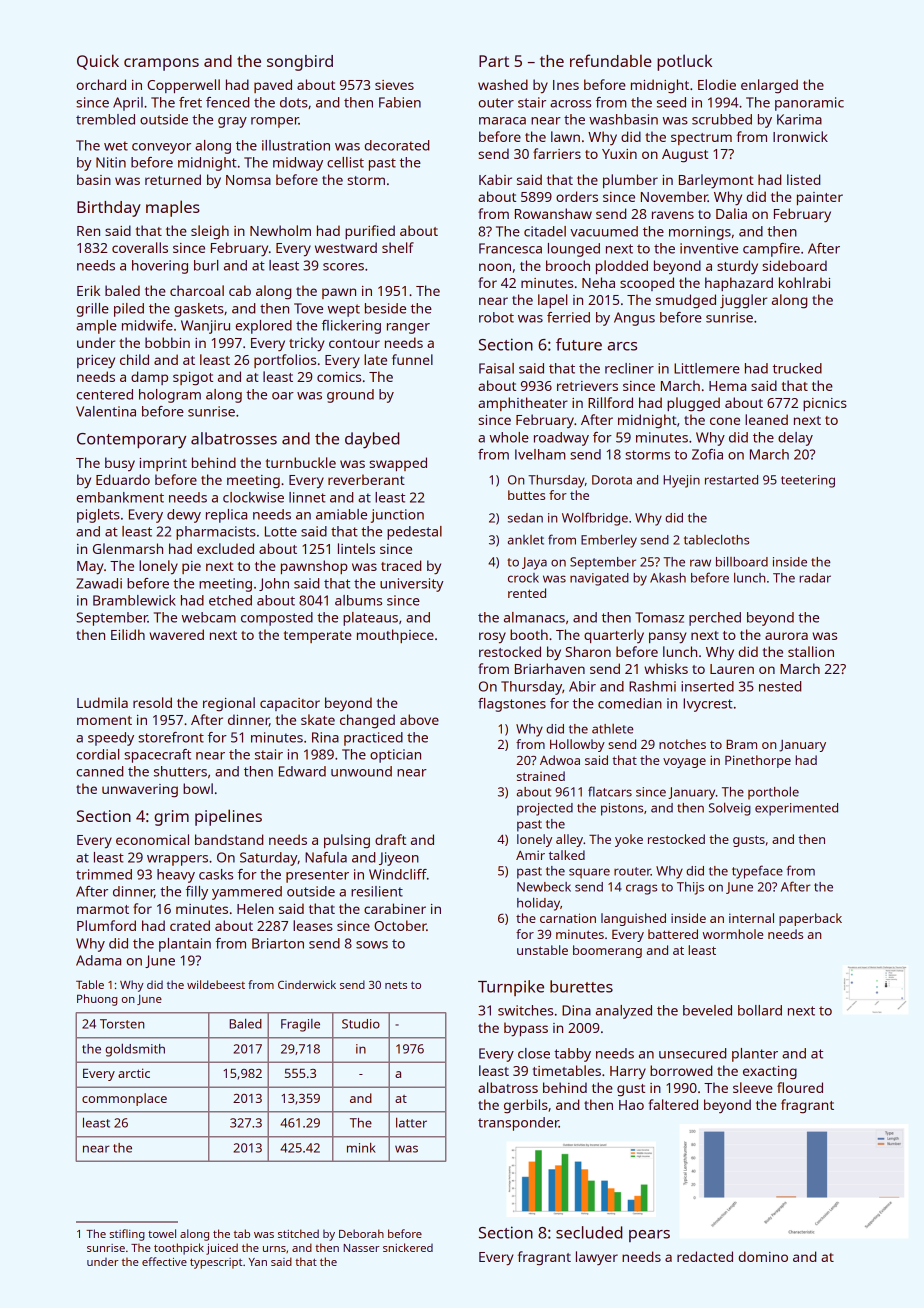 This screenshot has width=924, height=1308. What do you see at coordinates (164, 1261) in the screenshot?
I see `effective` at bounding box center [164, 1261].
